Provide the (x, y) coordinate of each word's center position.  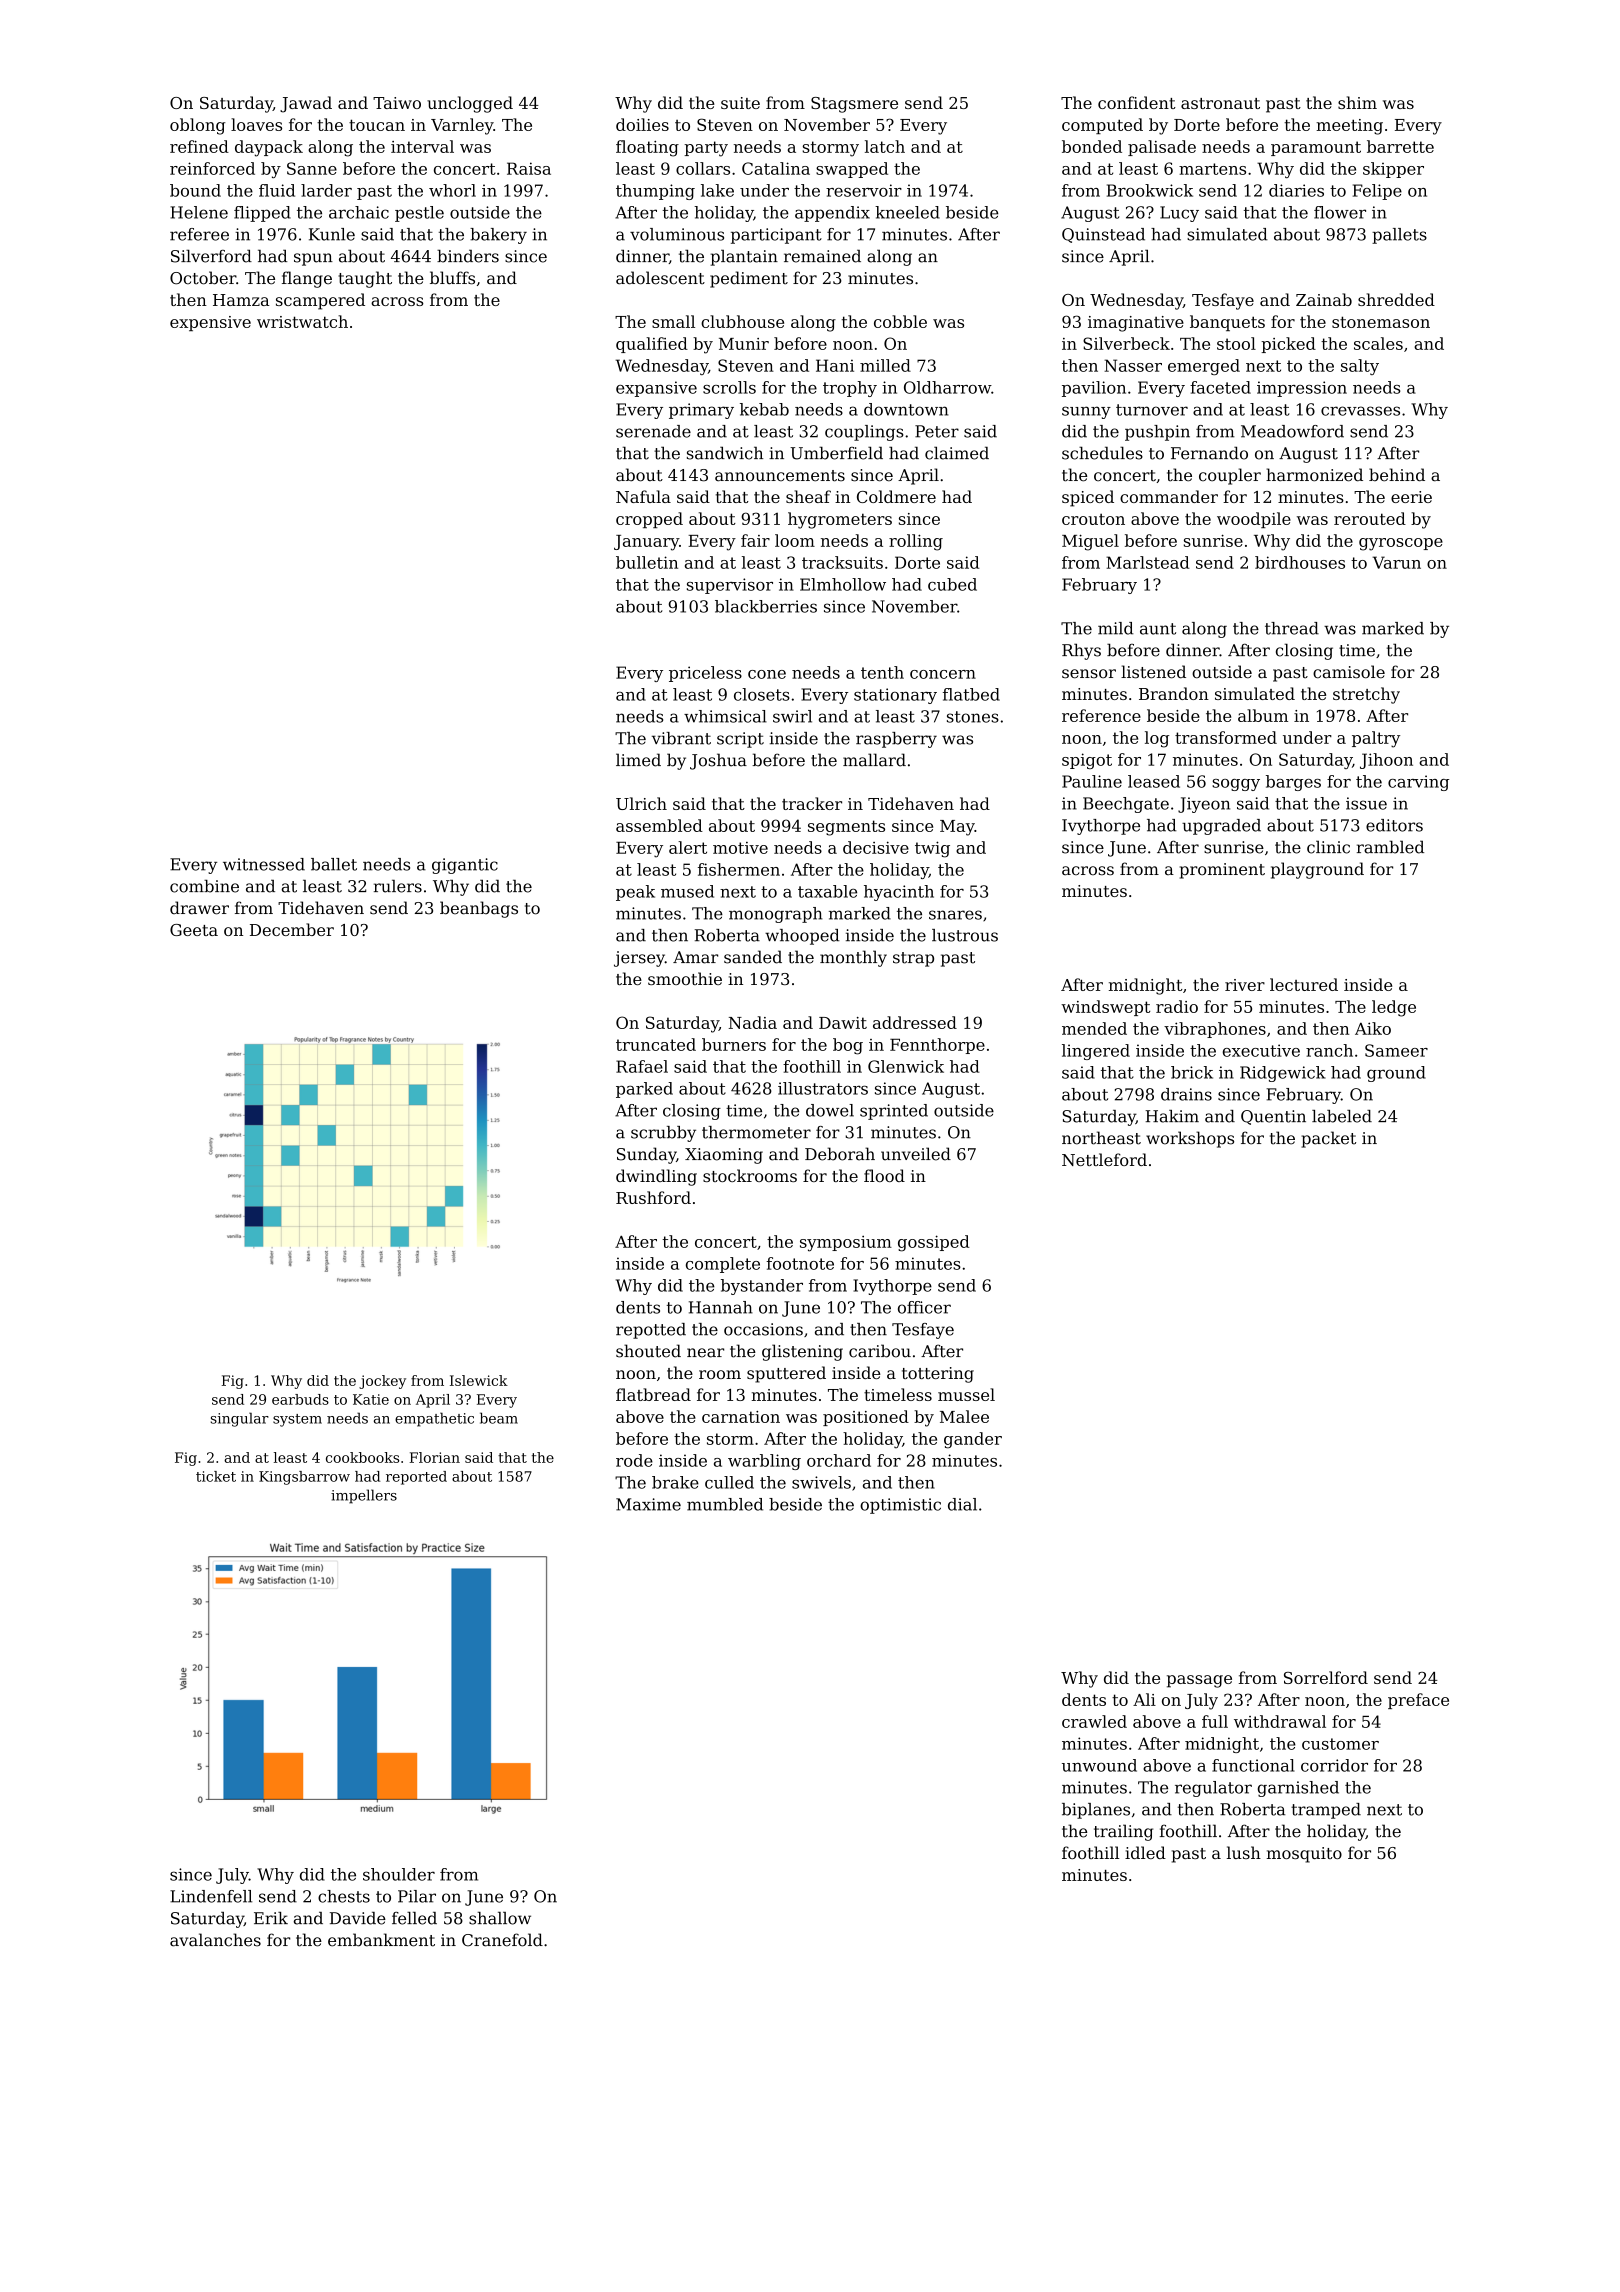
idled (1145, 1852)
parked (644, 1090)
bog (848, 1046)
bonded (1092, 146)
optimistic (900, 1506)
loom (795, 540)
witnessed (264, 864)
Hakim (1172, 1116)
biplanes (1096, 1811)
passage (1199, 1681)
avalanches (215, 1940)
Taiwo (397, 103)
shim (1357, 102)
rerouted (1370, 518)
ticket (216, 1476)
